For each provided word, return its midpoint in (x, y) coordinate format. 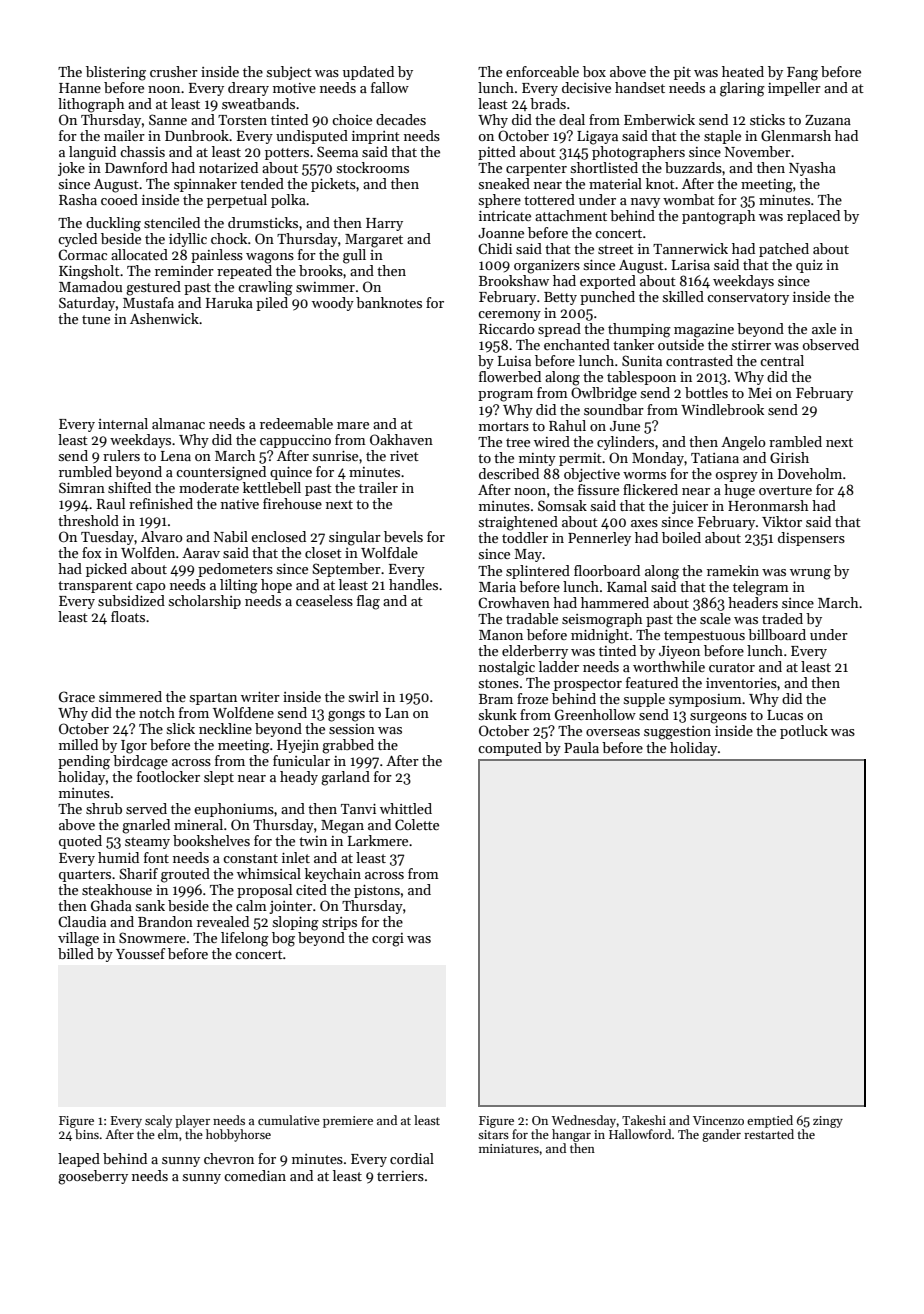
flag (368, 602)
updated (368, 73)
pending (84, 762)
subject (289, 73)
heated (743, 71)
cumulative (289, 1120)
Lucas (785, 715)
